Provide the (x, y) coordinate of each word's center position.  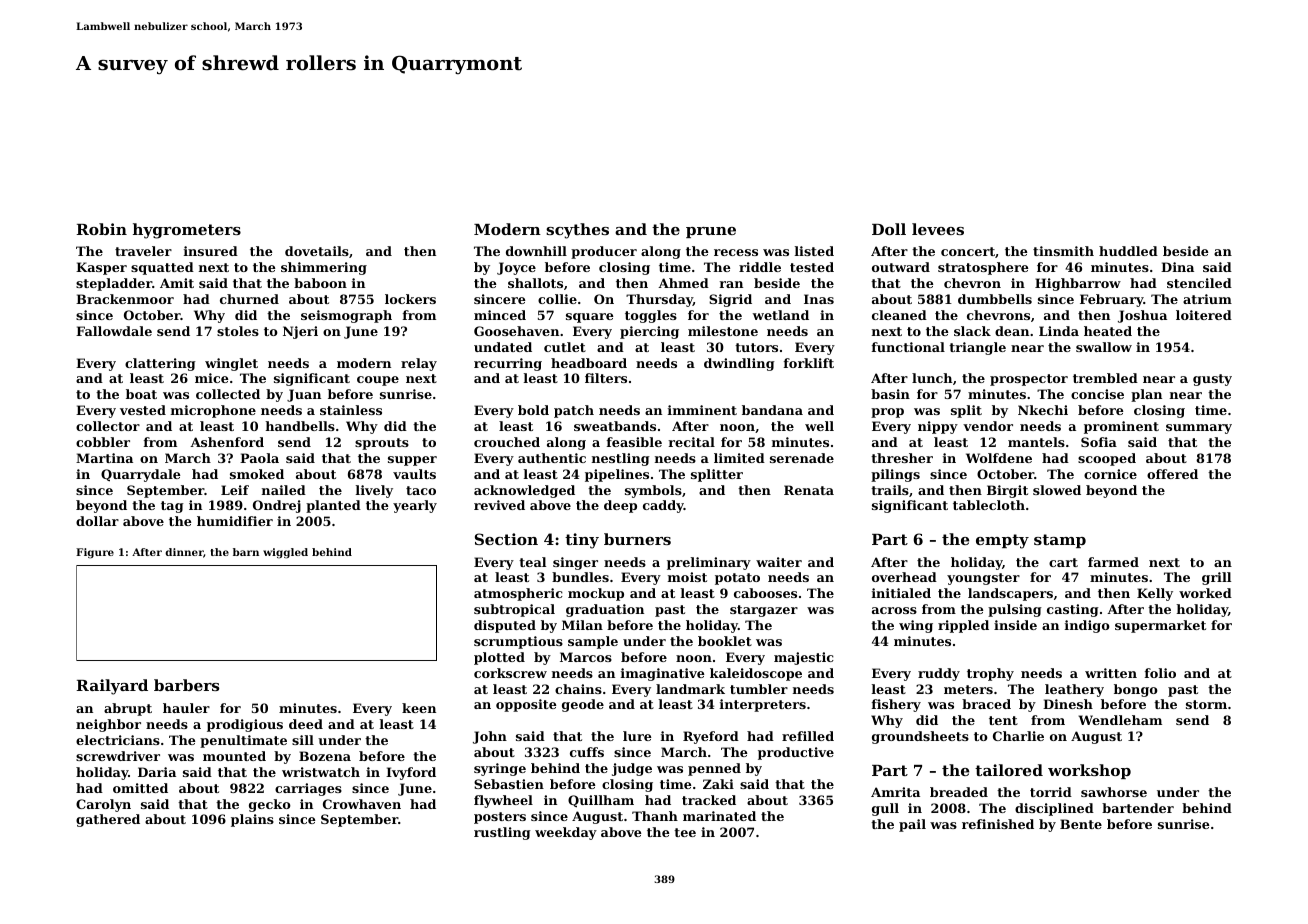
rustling (502, 833)
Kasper (101, 268)
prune (711, 232)
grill (1216, 578)
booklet (725, 641)
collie (557, 299)
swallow (1104, 347)
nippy (938, 427)
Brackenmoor (125, 299)
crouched (507, 442)
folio (1160, 673)
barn (246, 552)
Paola (259, 458)
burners (637, 539)
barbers (186, 685)
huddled (1128, 251)
